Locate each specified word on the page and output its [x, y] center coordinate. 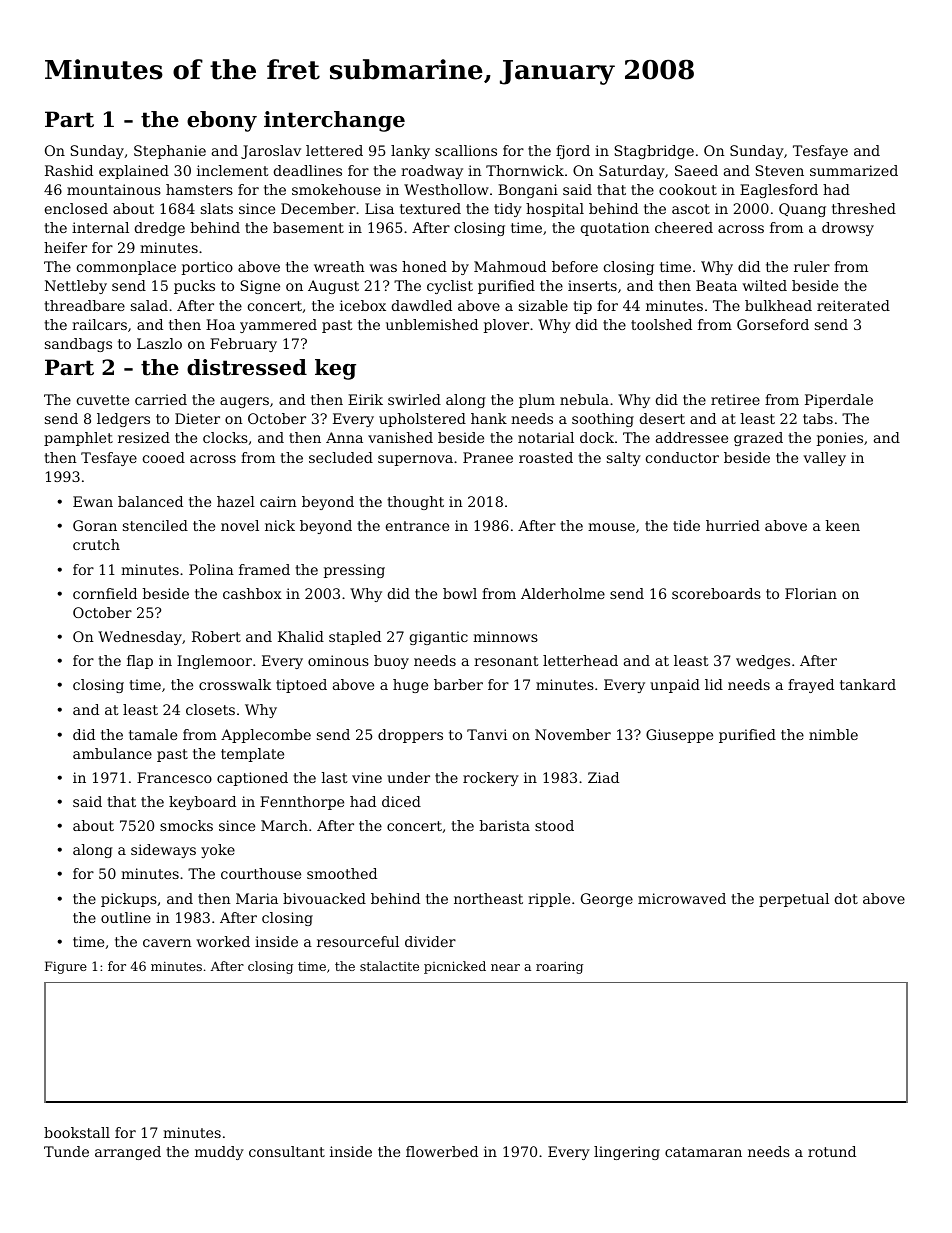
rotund [832, 1151]
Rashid [69, 170]
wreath [339, 266]
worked [223, 941]
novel [240, 525]
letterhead [580, 660]
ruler [812, 266]
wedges [763, 662]
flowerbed [442, 1151]
